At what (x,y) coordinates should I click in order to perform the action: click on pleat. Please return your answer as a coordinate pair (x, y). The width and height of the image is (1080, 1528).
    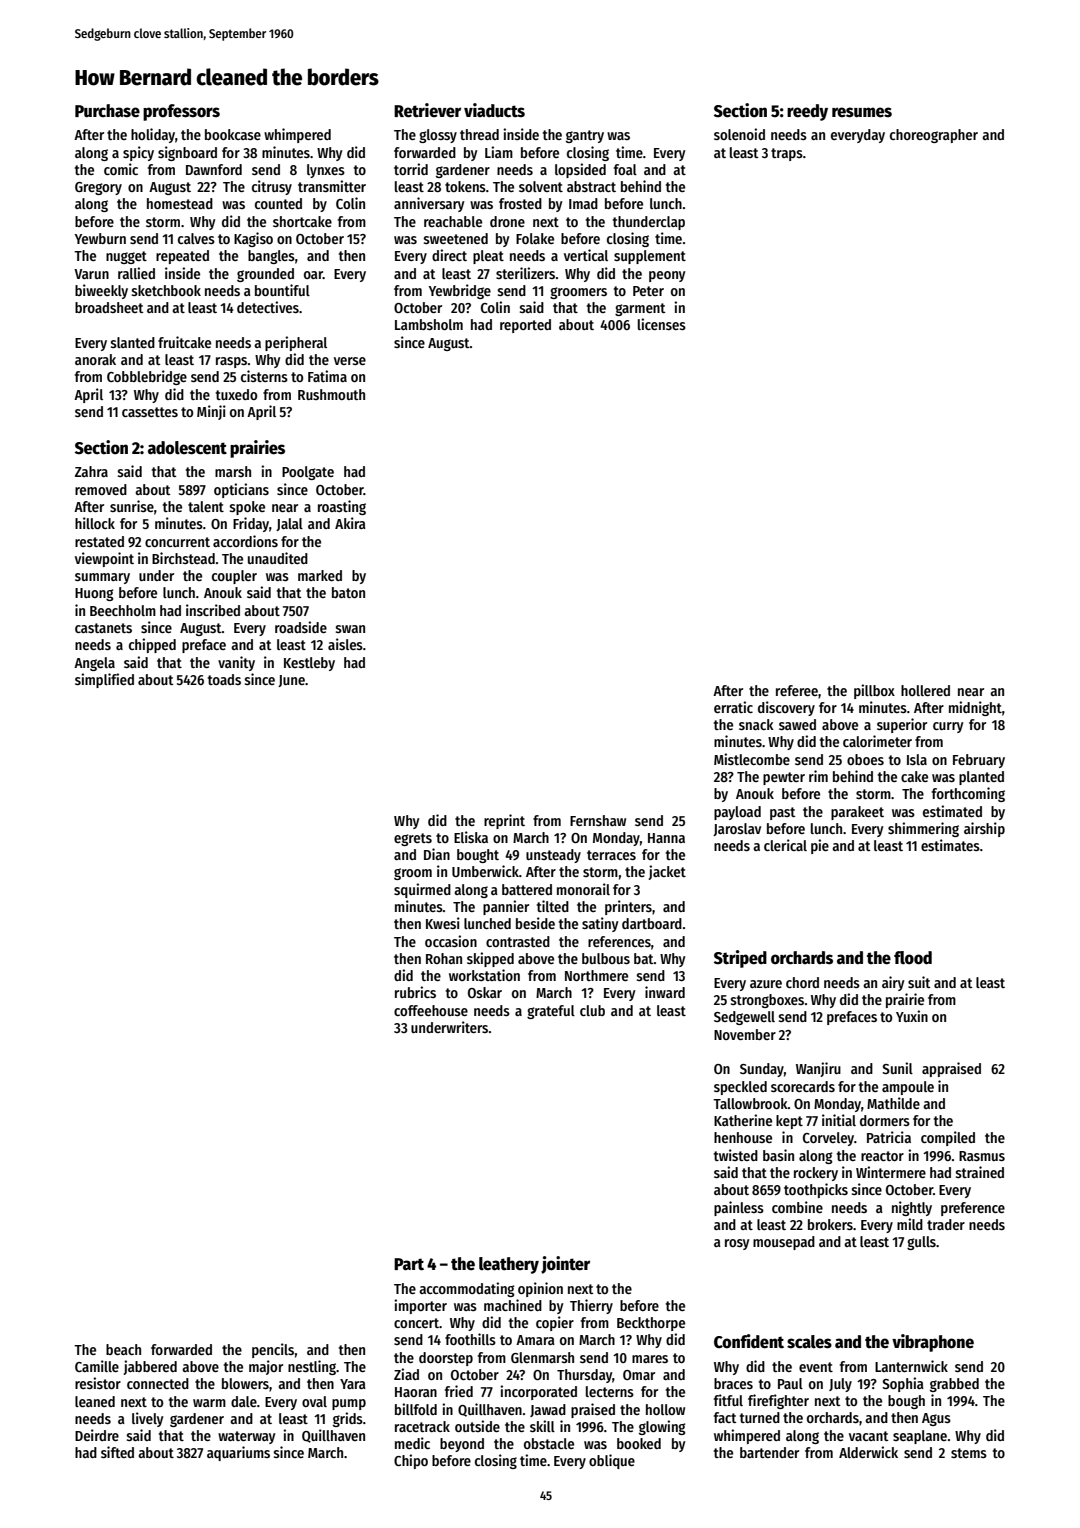
    Looking at the image, I should click on (488, 257).
